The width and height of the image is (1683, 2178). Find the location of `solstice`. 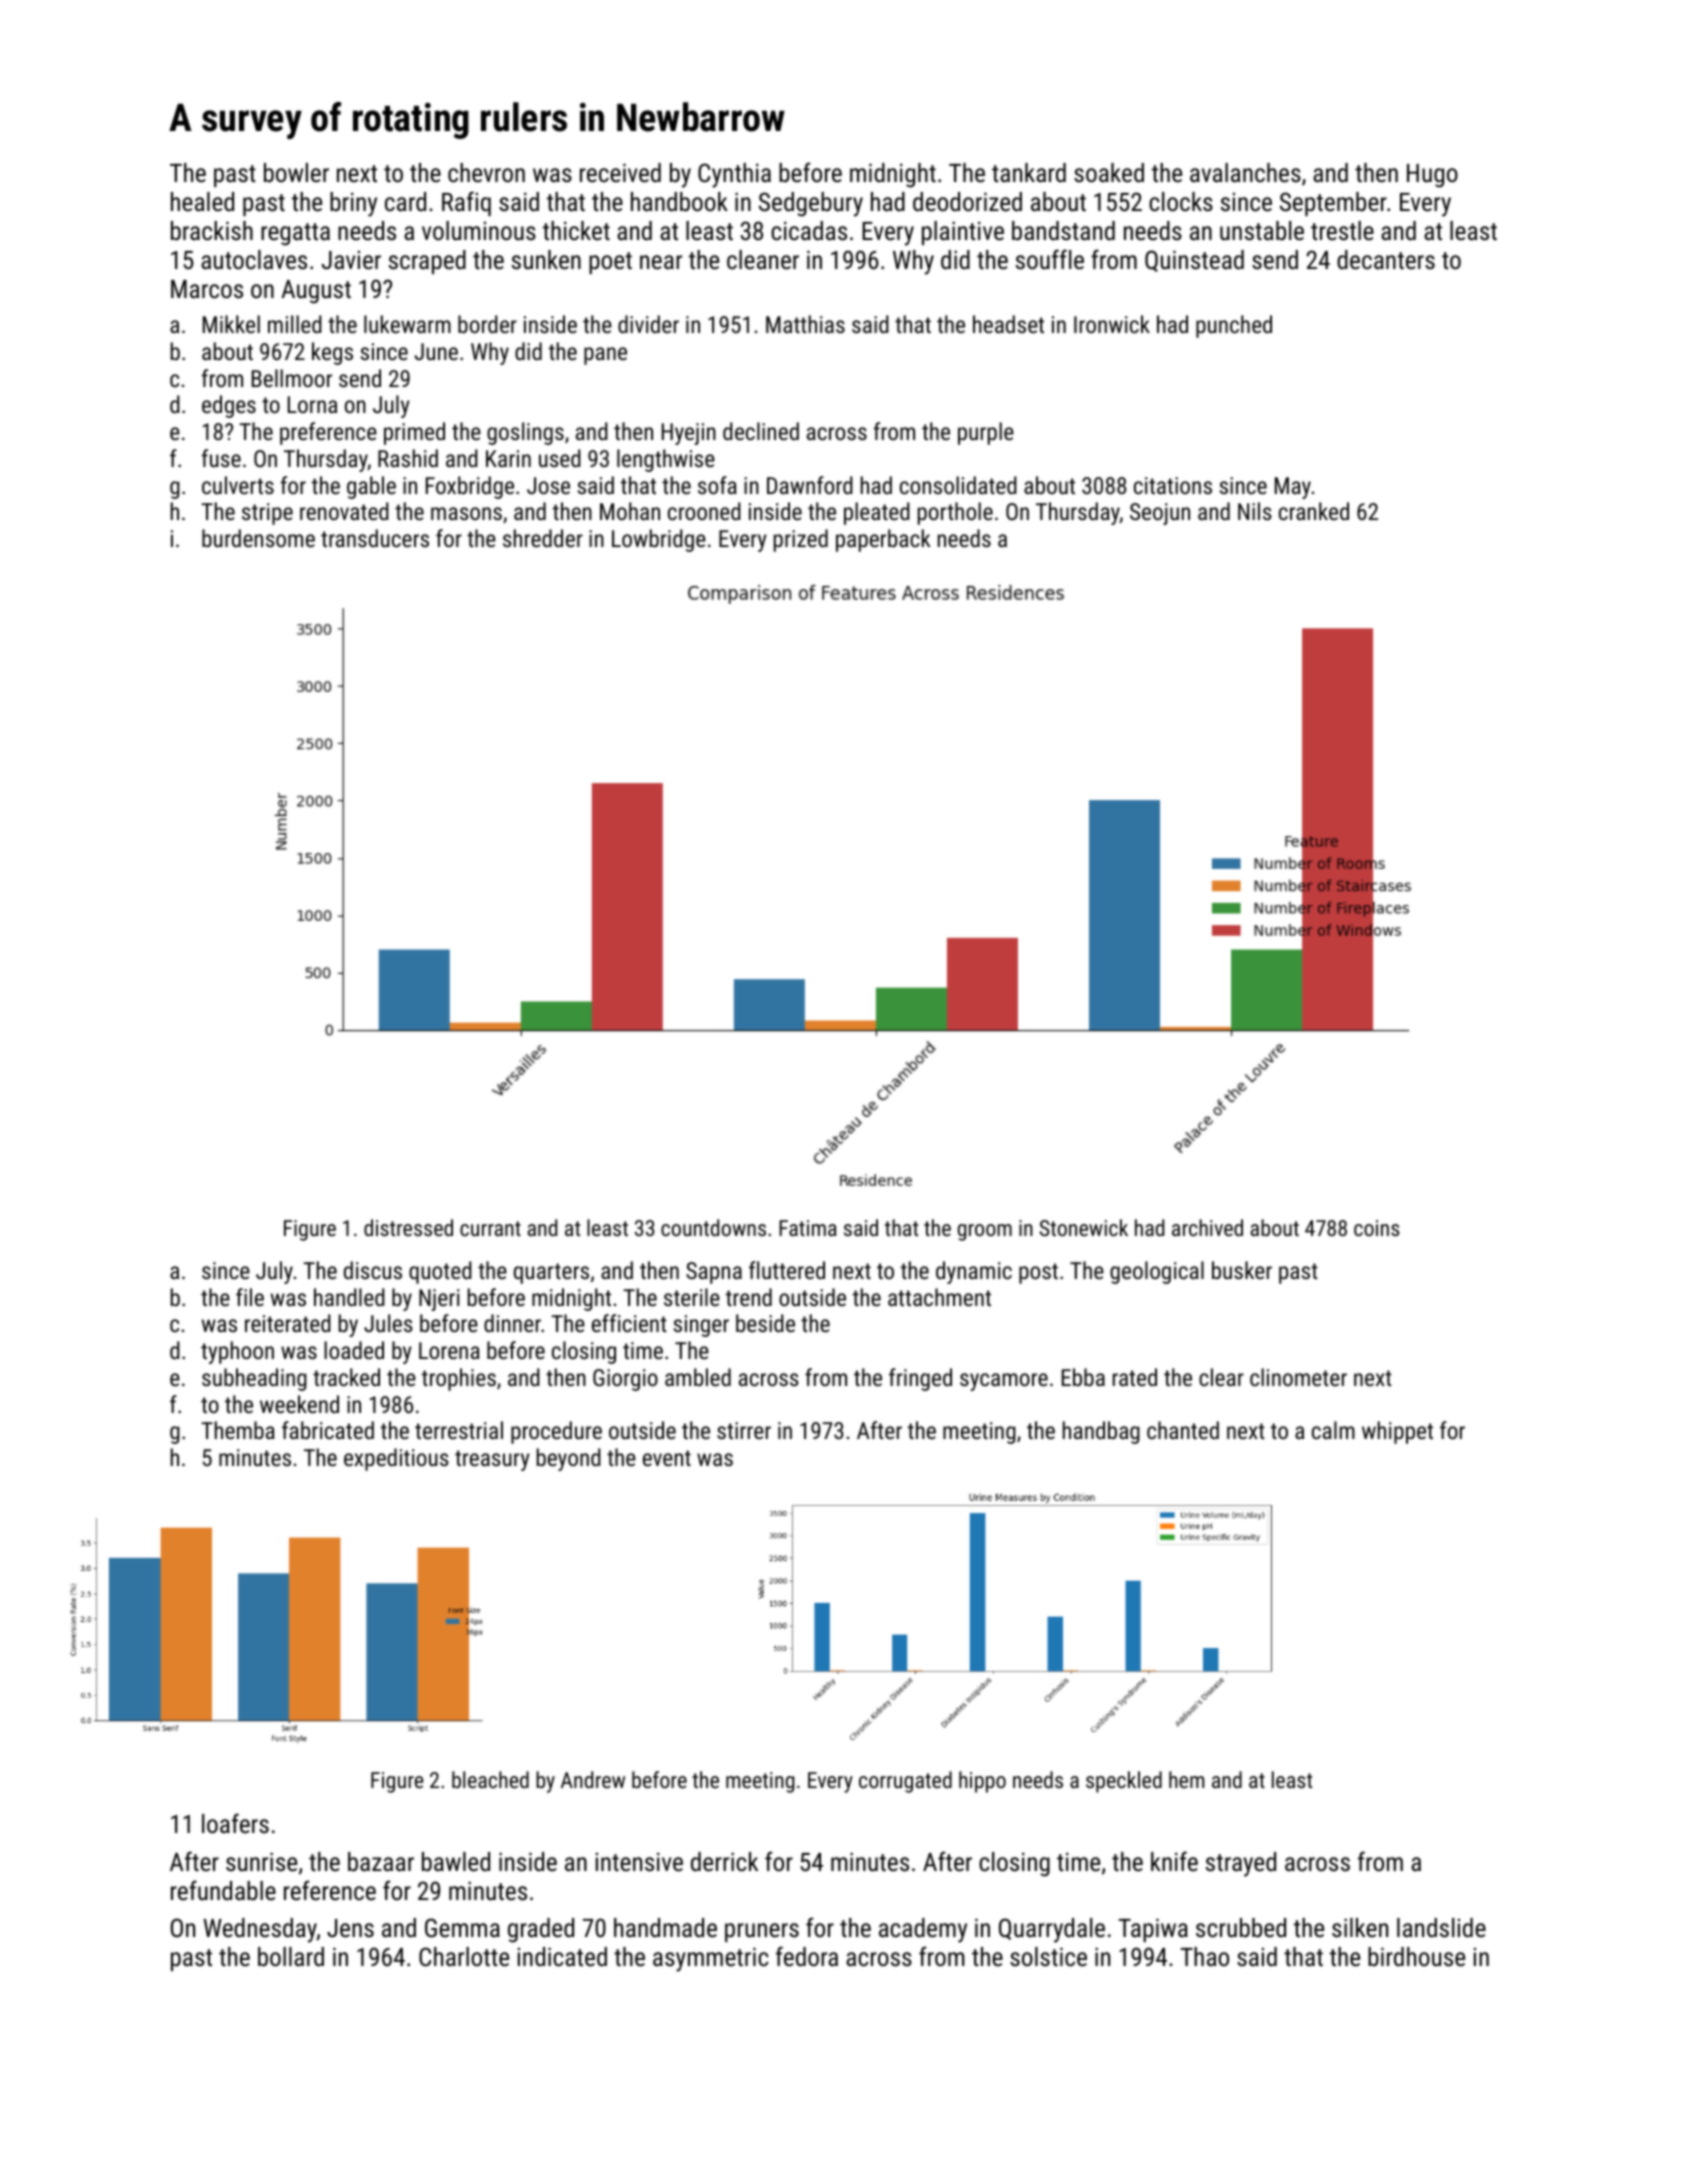

solstice is located at coordinates (1048, 1956).
